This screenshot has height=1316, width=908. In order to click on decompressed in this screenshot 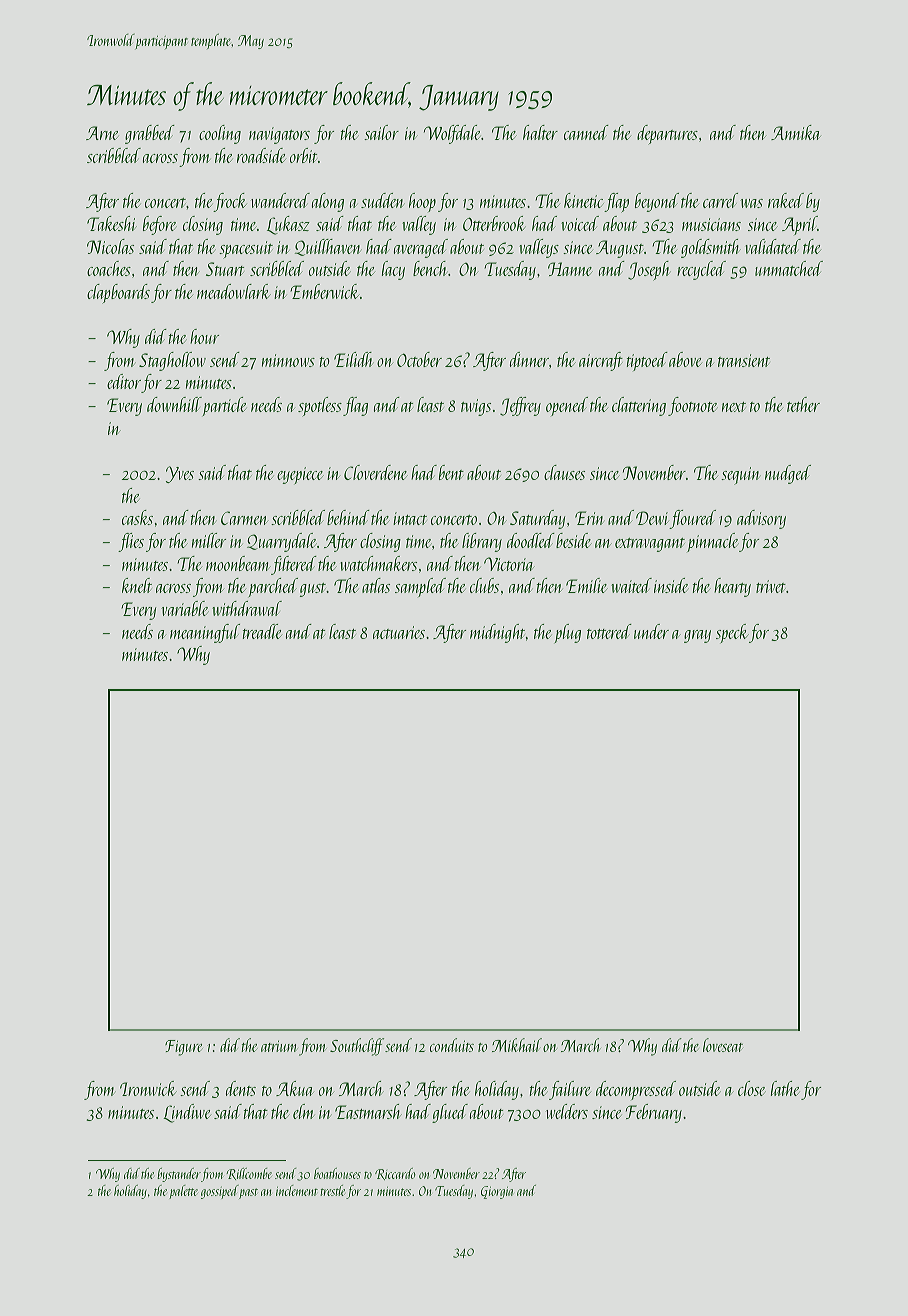, I will do `click(636, 1090)`.
